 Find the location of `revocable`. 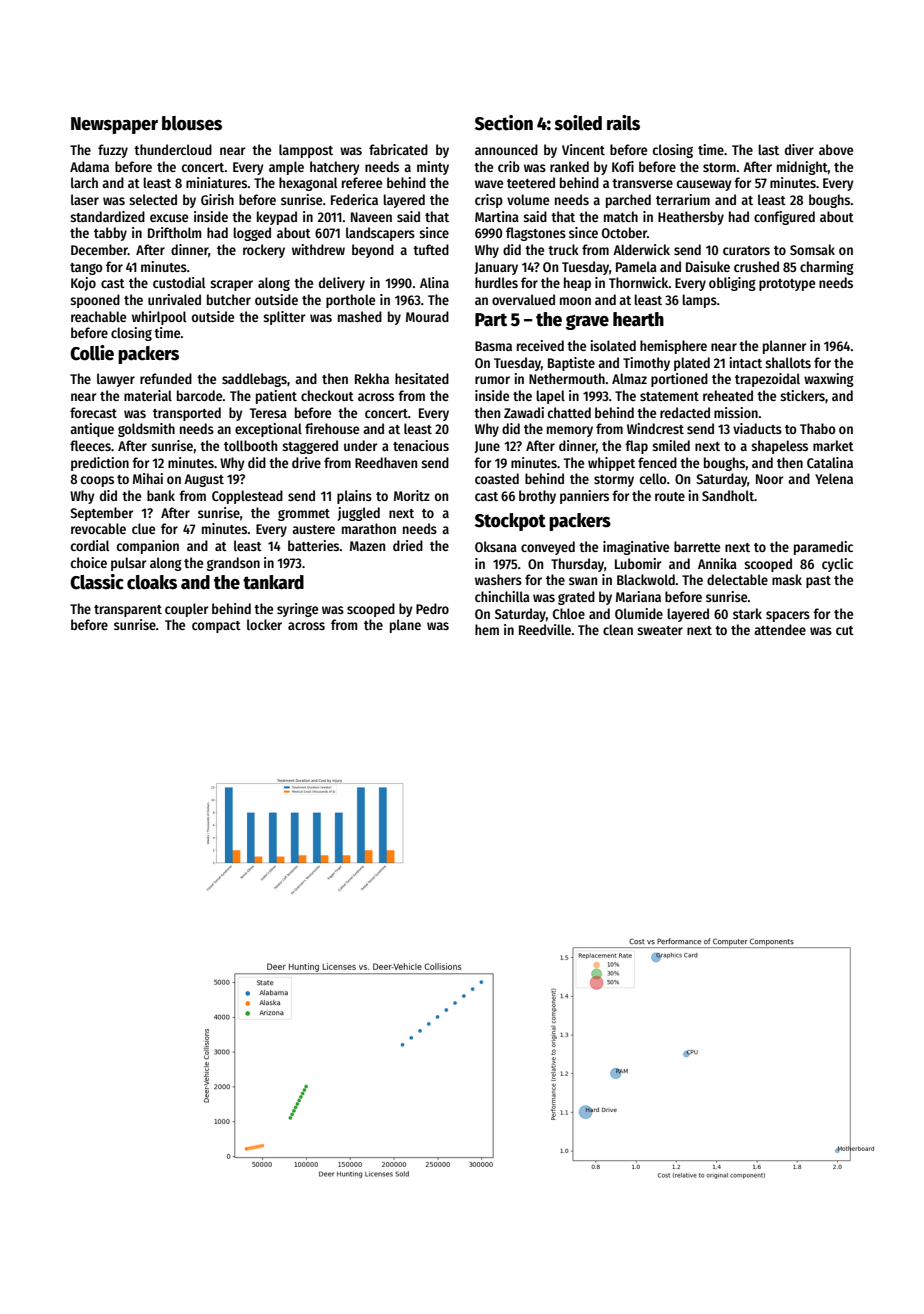

revocable is located at coordinates (98, 528).
